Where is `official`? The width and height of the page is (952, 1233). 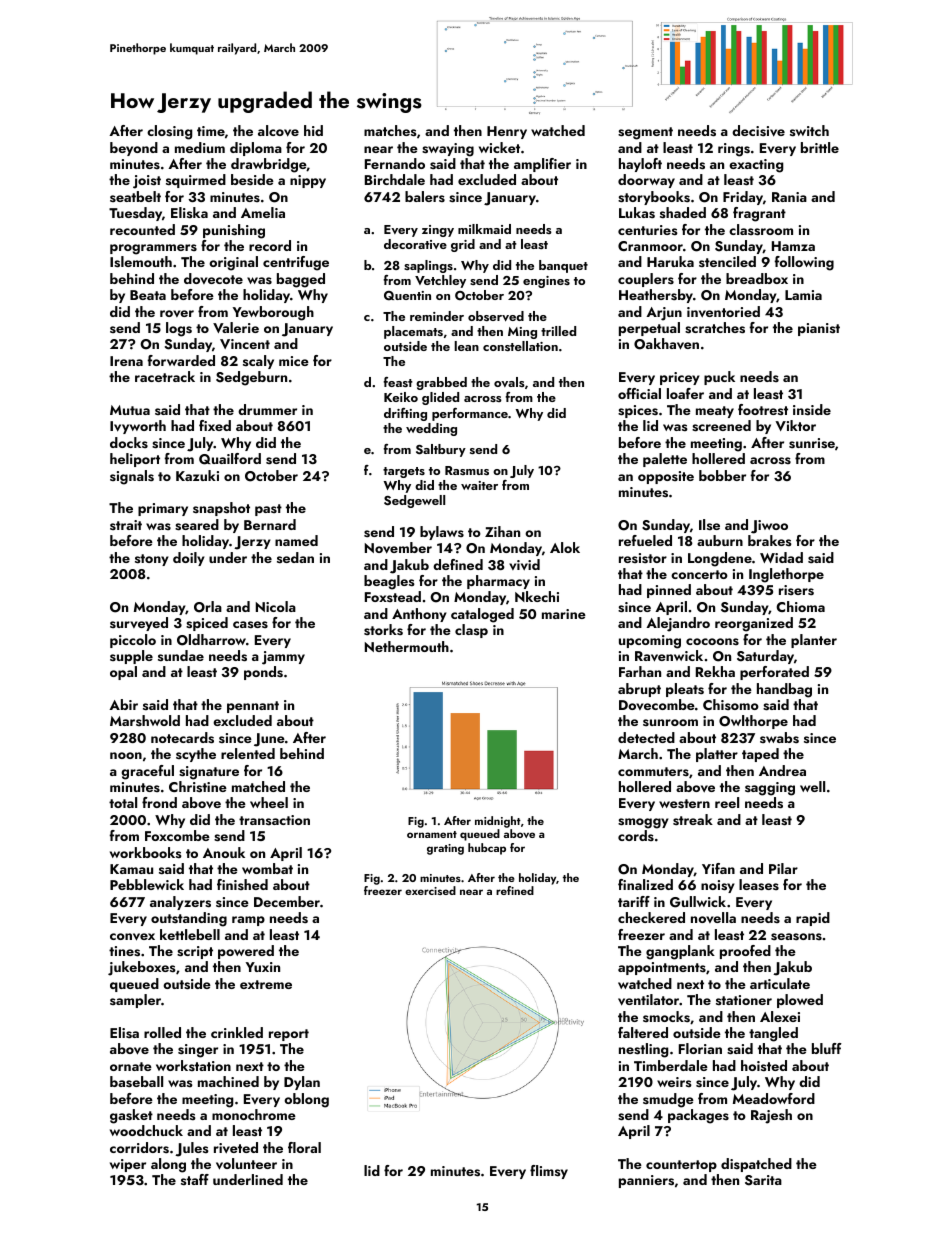 official is located at coordinates (639, 393).
